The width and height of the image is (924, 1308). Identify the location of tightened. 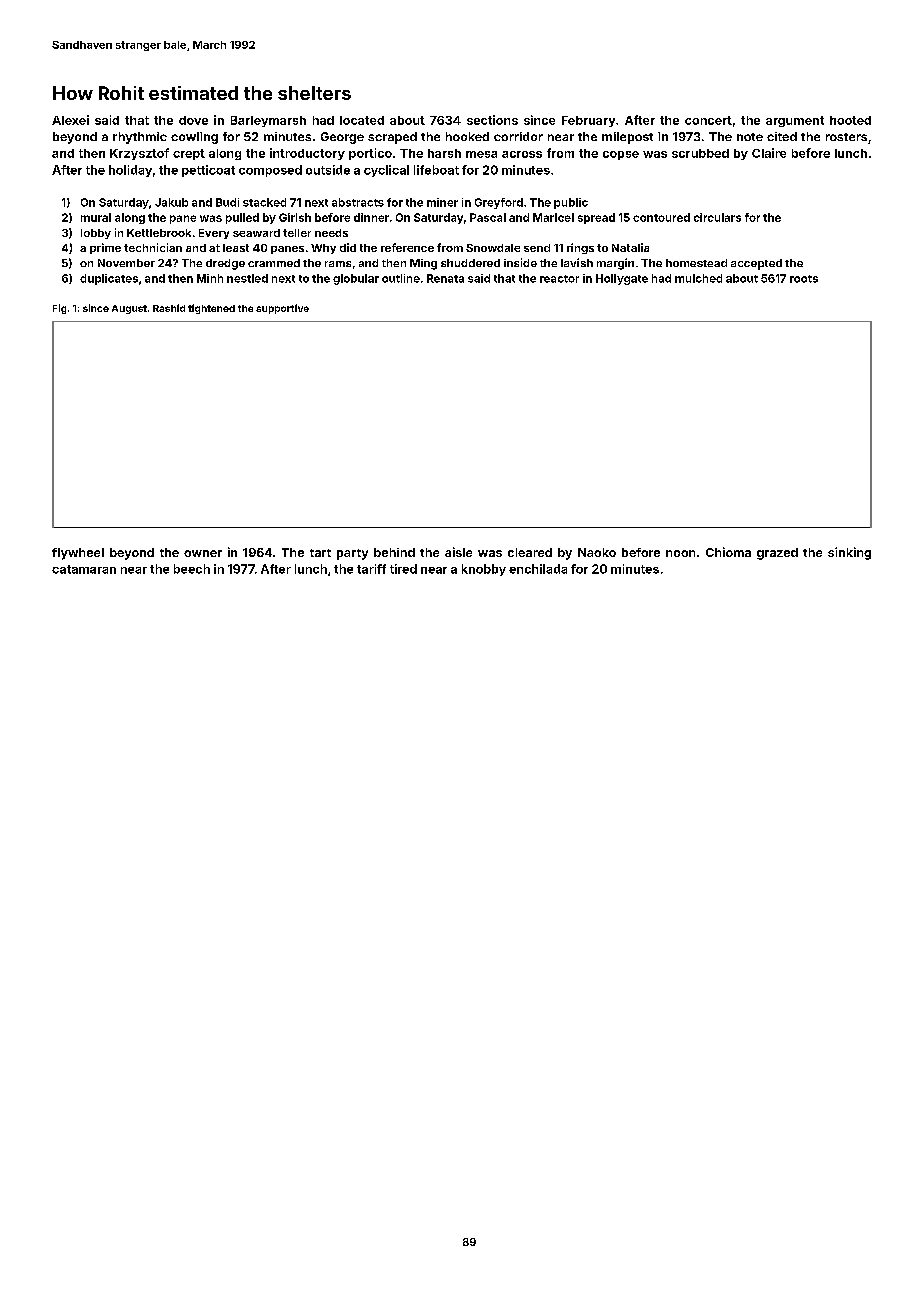
(211, 309).
